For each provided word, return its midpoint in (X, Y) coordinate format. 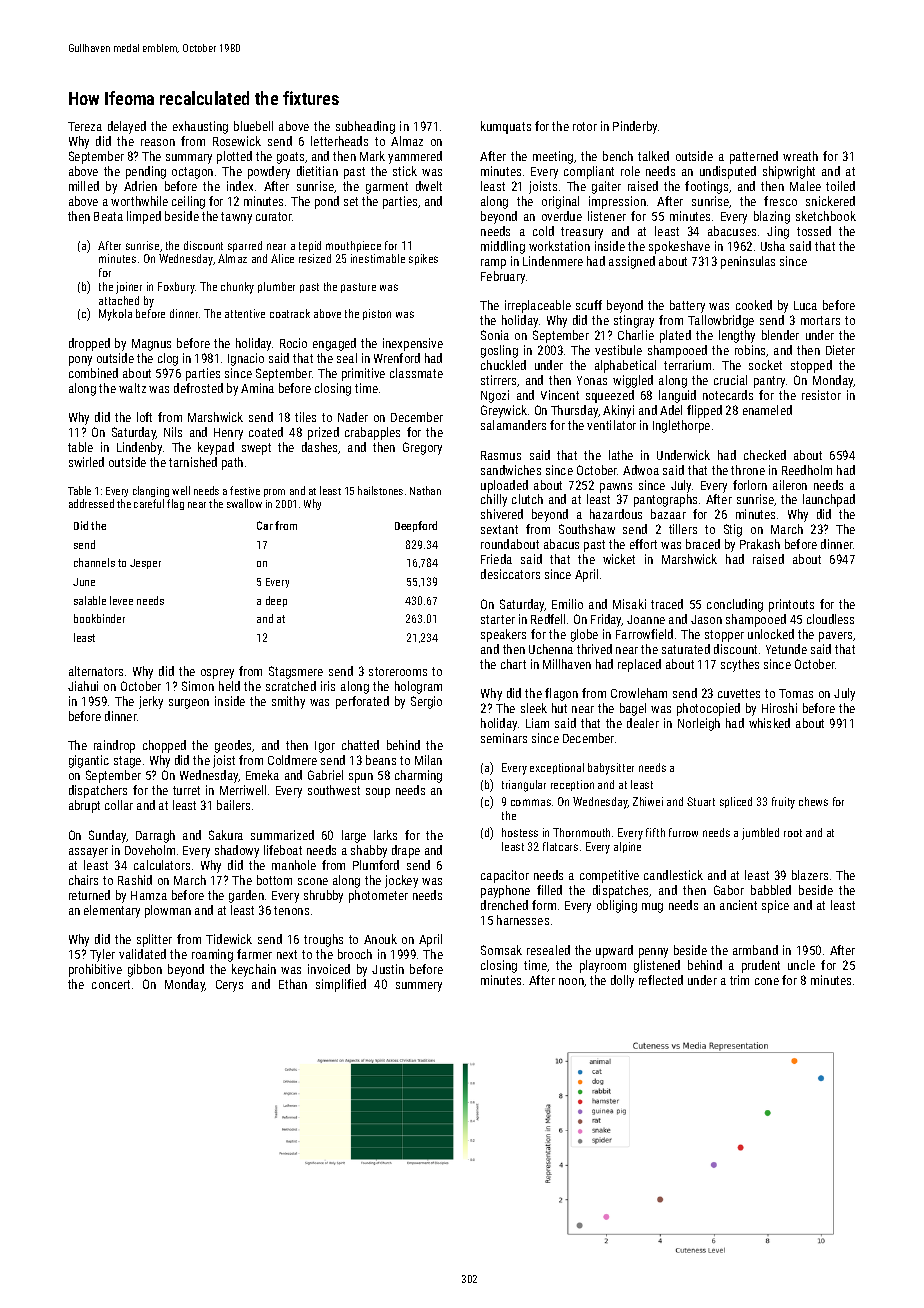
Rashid (135, 880)
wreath (800, 156)
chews (813, 801)
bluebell (253, 126)
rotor (585, 126)
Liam (537, 723)
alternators (96, 671)
